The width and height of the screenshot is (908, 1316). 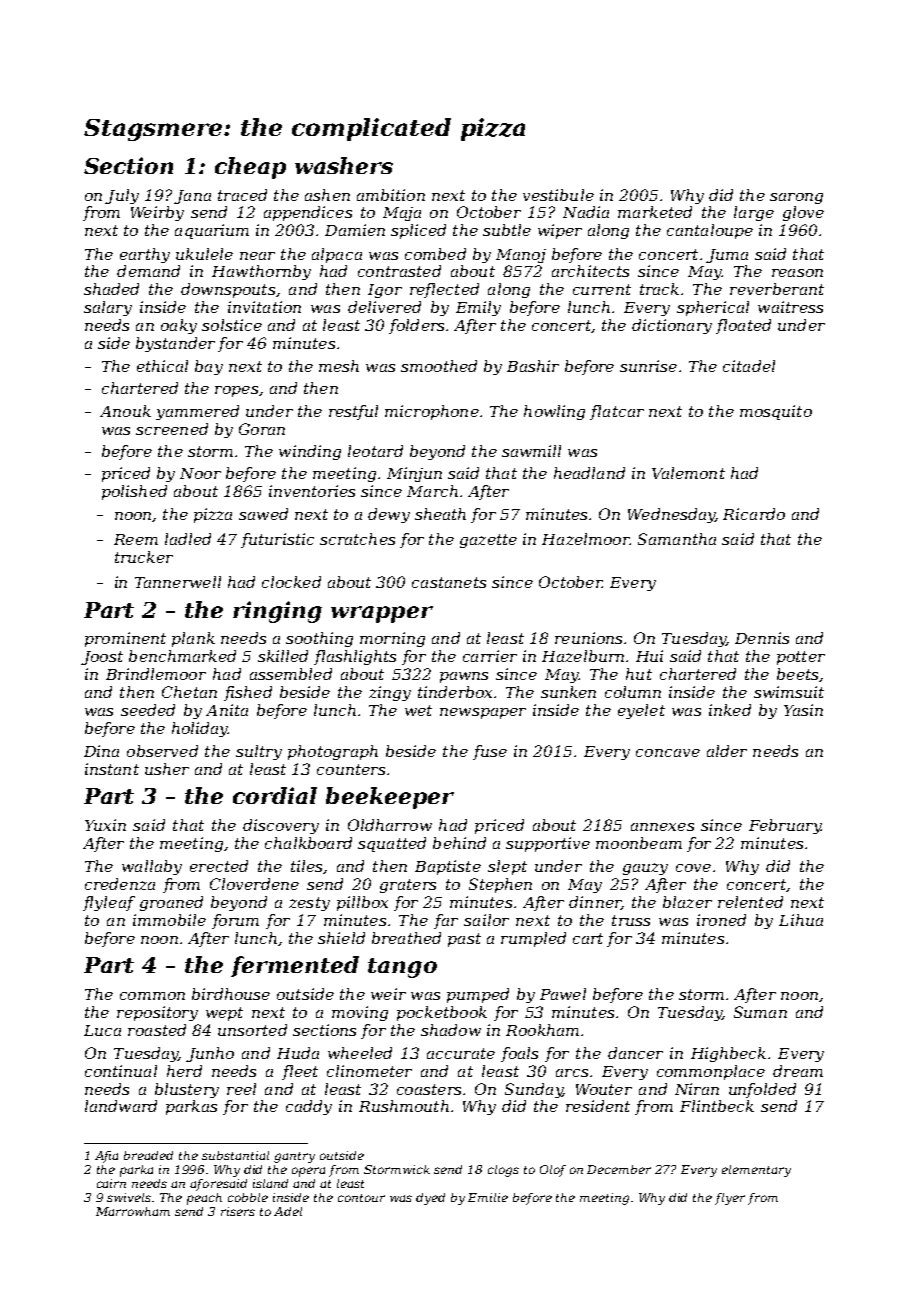 I want to click on skilled, so click(x=283, y=656).
